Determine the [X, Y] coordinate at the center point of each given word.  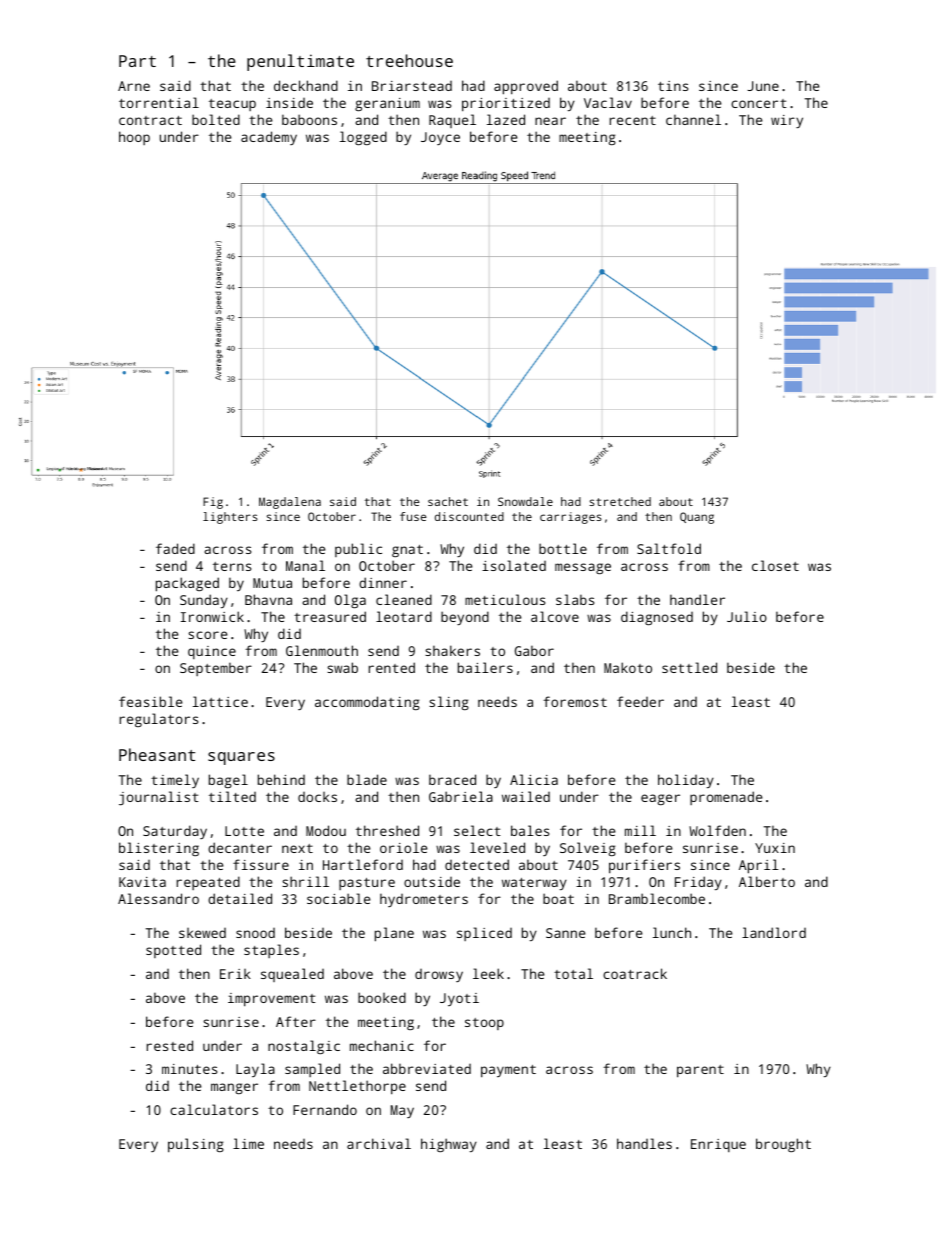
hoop [134, 138]
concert [759, 103]
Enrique [718, 1145]
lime [248, 1143]
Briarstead [412, 86]
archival [379, 1143]
